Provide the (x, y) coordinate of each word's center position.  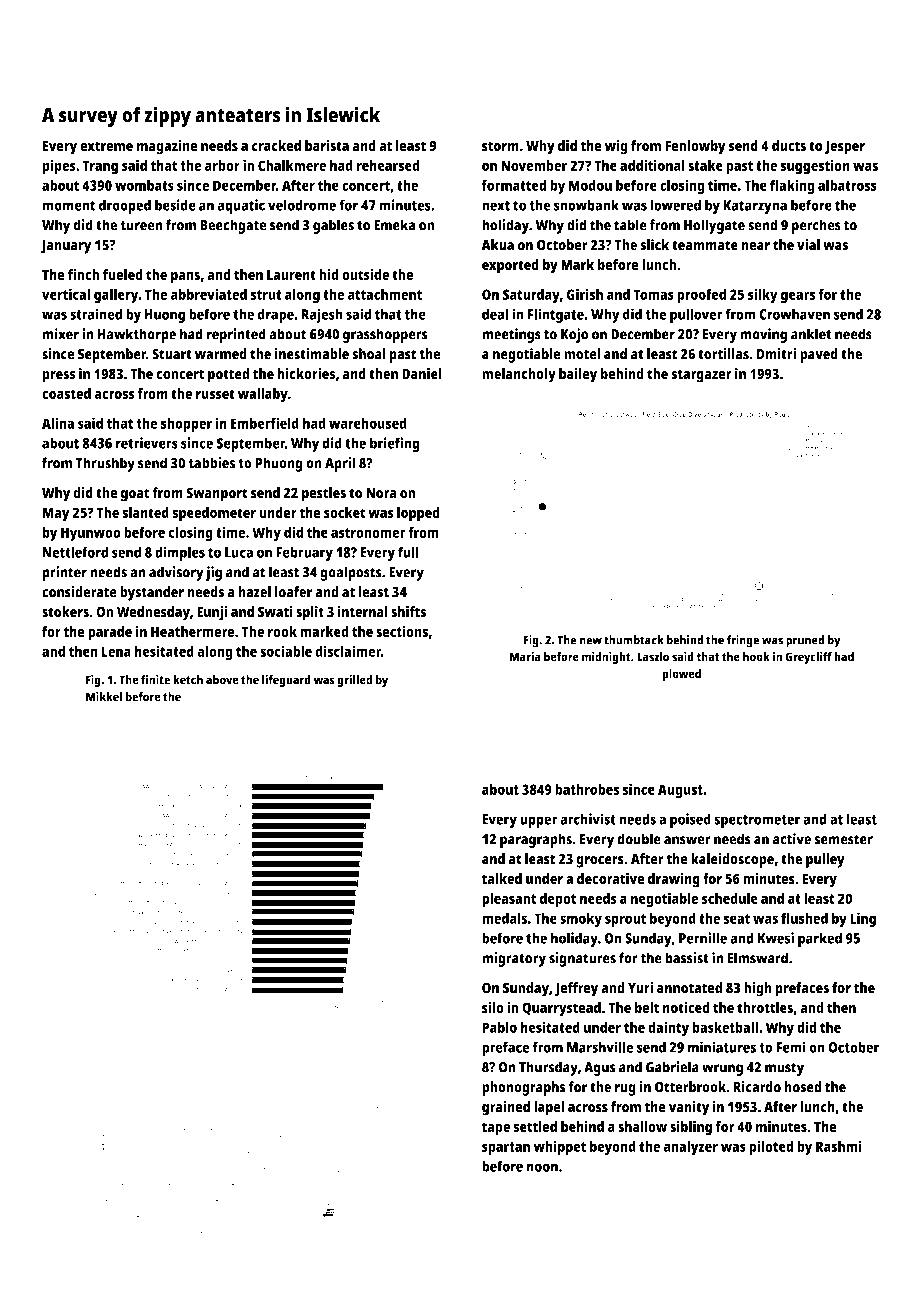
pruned (805, 641)
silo (493, 1007)
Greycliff (808, 657)
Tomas (653, 294)
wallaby (263, 395)
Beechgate (233, 226)
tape (496, 1129)
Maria (525, 656)
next (496, 206)
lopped (418, 514)
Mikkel (104, 696)
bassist (687, 958)
